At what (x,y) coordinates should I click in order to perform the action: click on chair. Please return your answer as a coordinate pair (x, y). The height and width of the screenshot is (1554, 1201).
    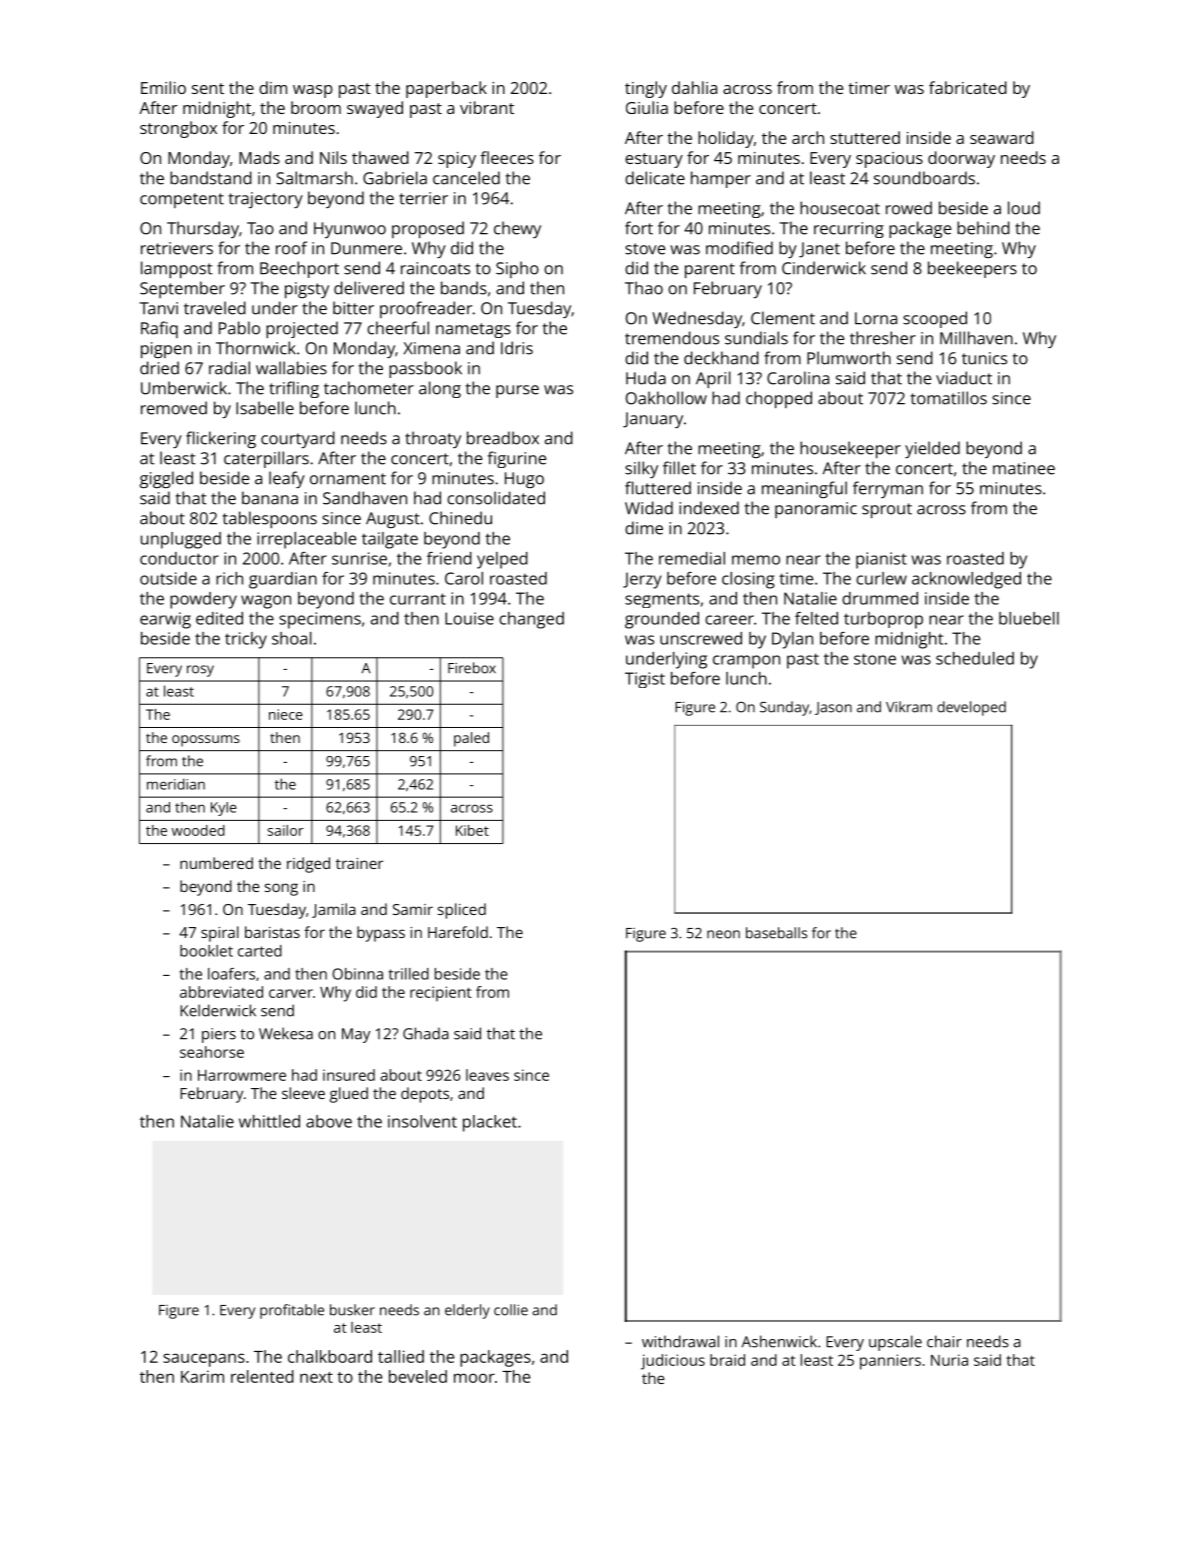
    Looking at the image, I should click on (944, 1341).
